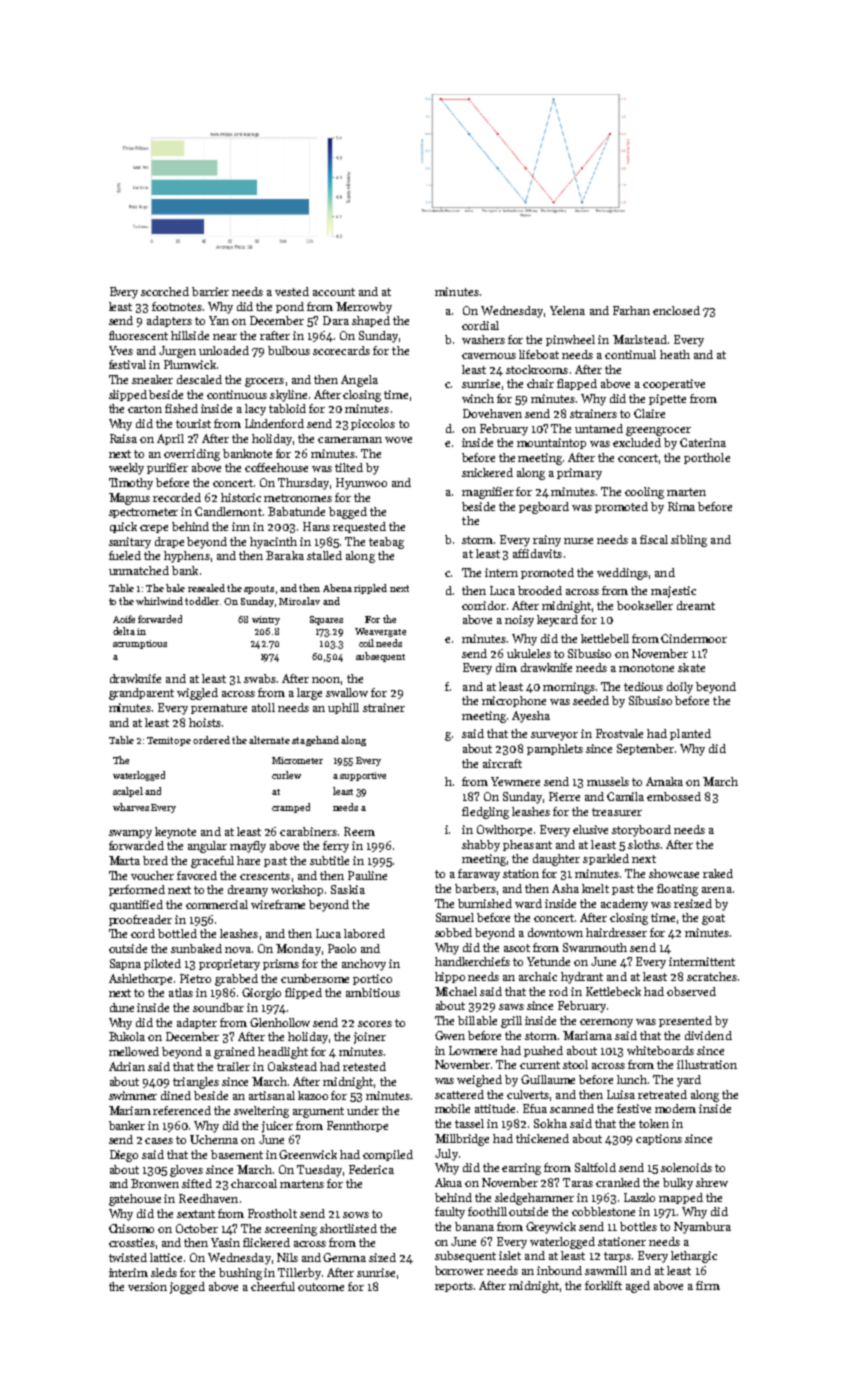  I want to click on Temitope, so click(169, 741).
